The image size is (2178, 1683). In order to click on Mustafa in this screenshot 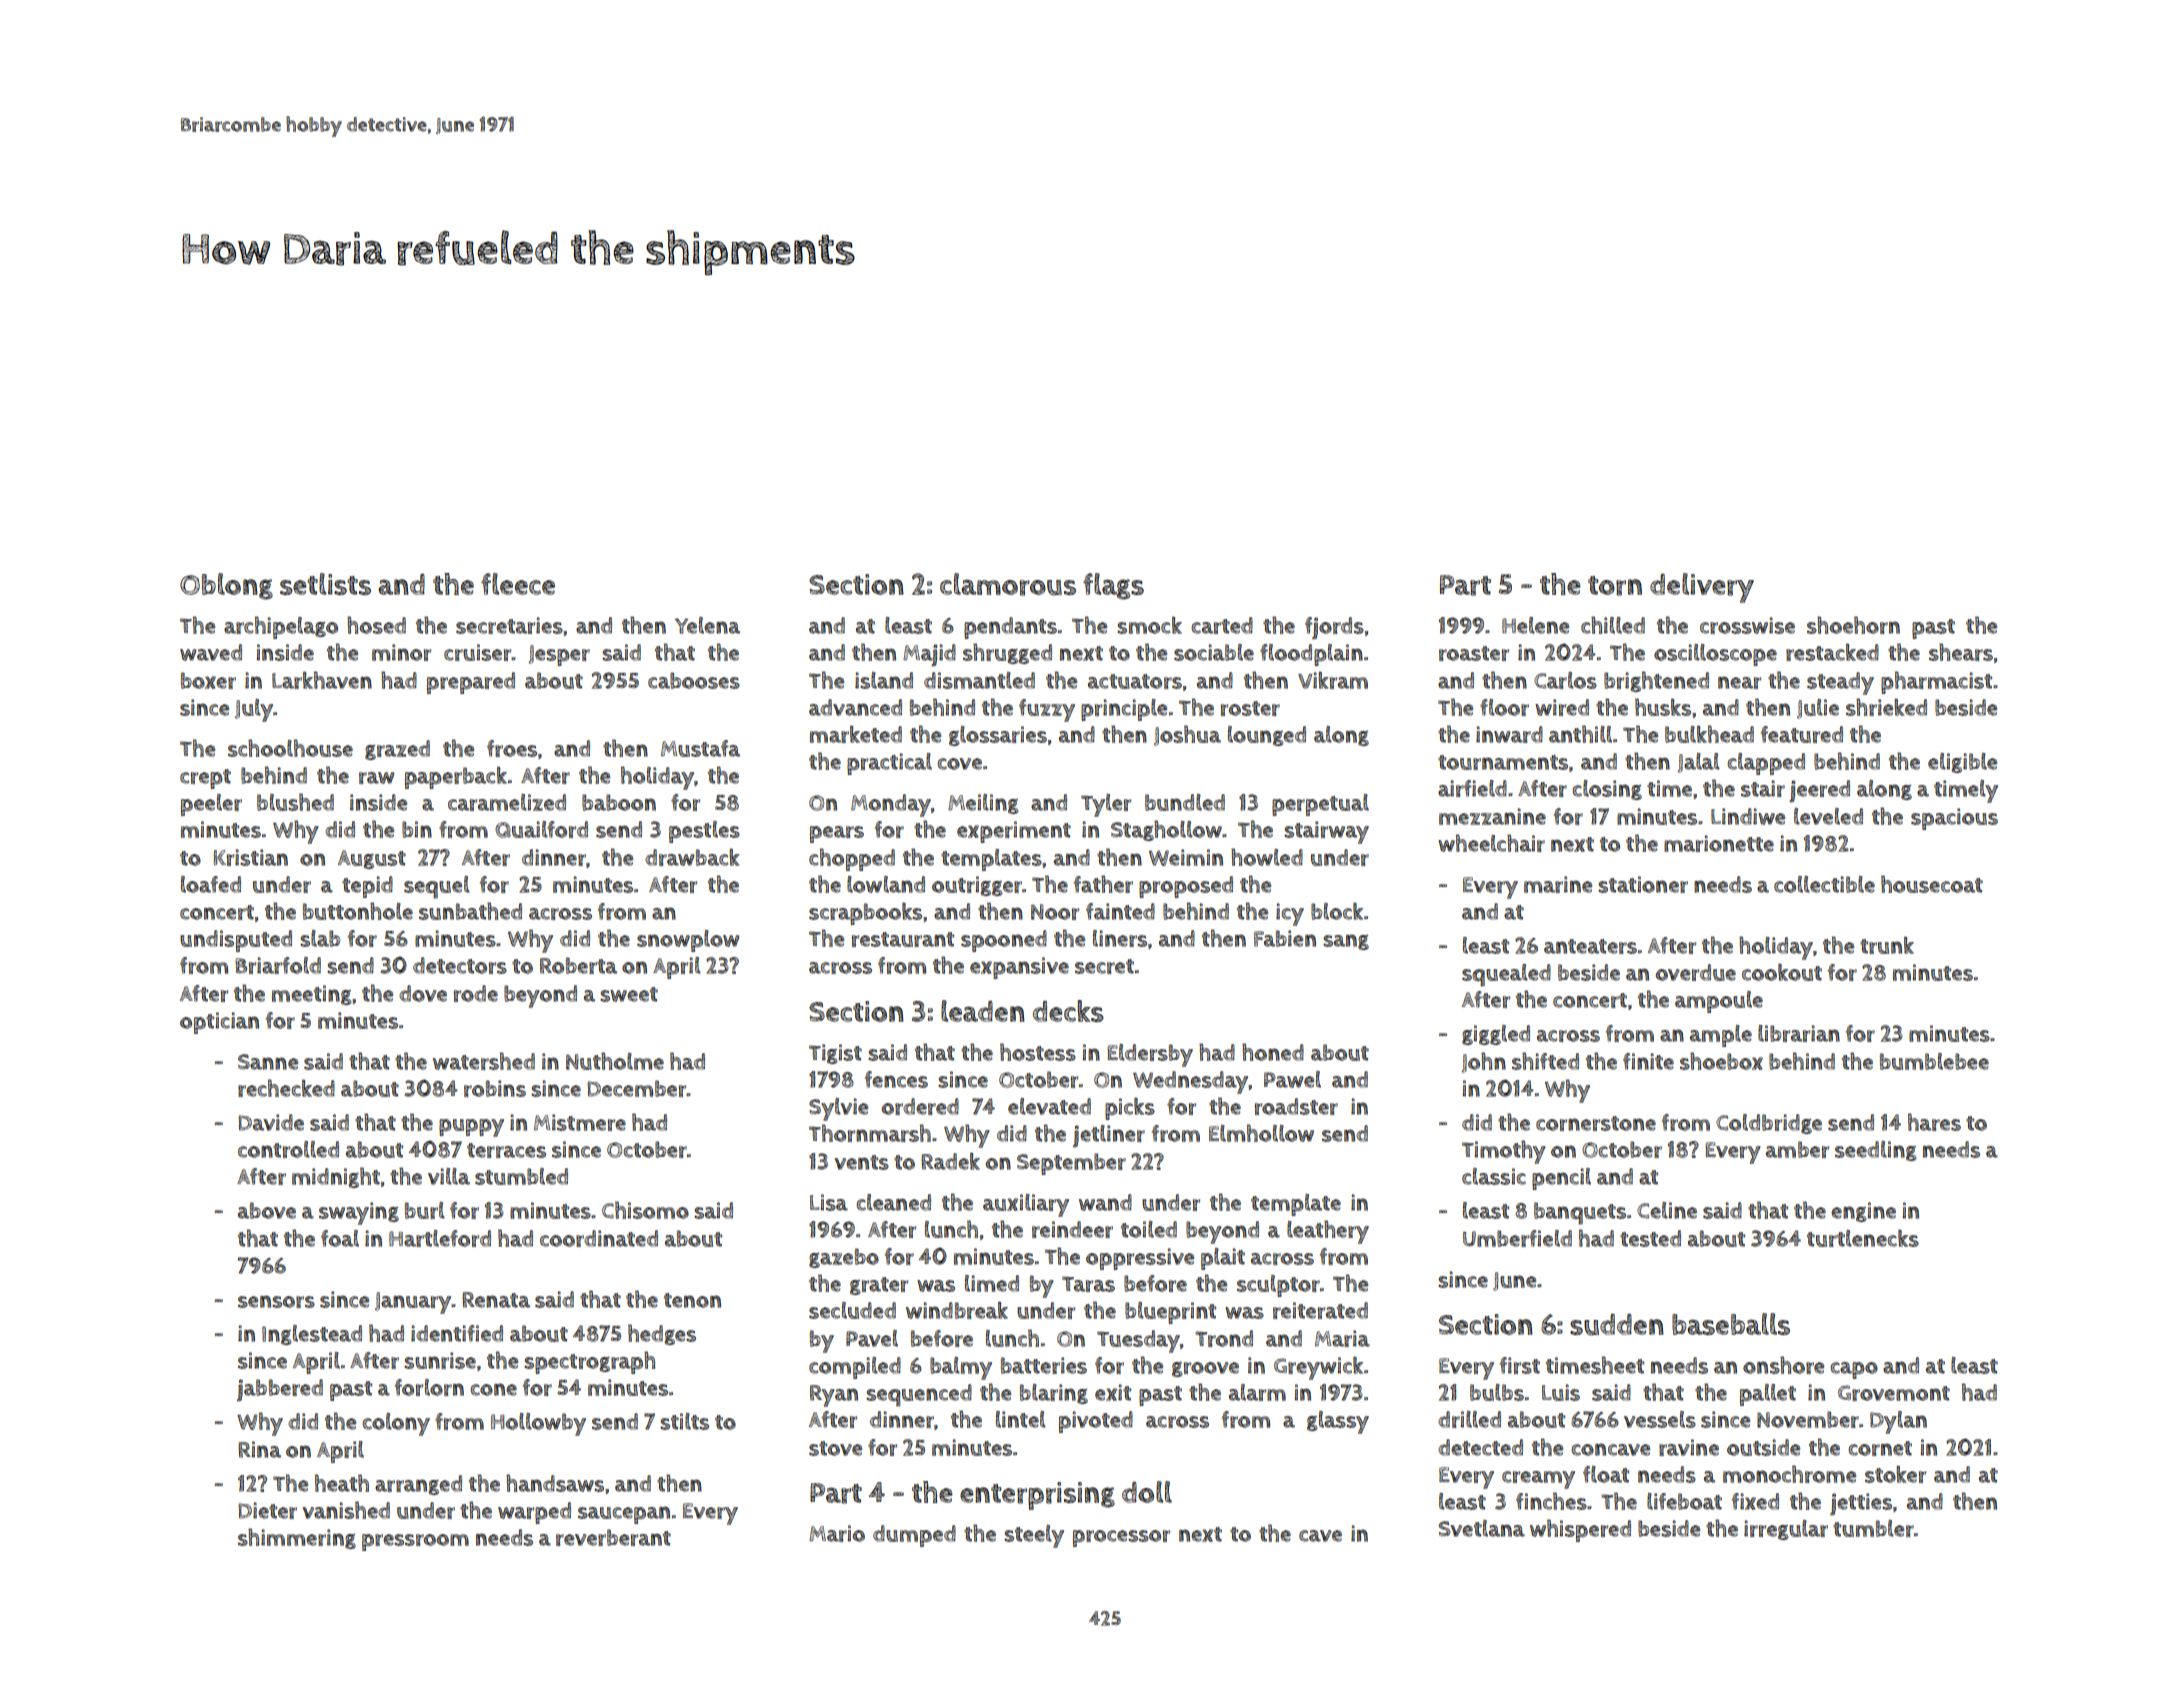, I will do `click(700, 748)`.
